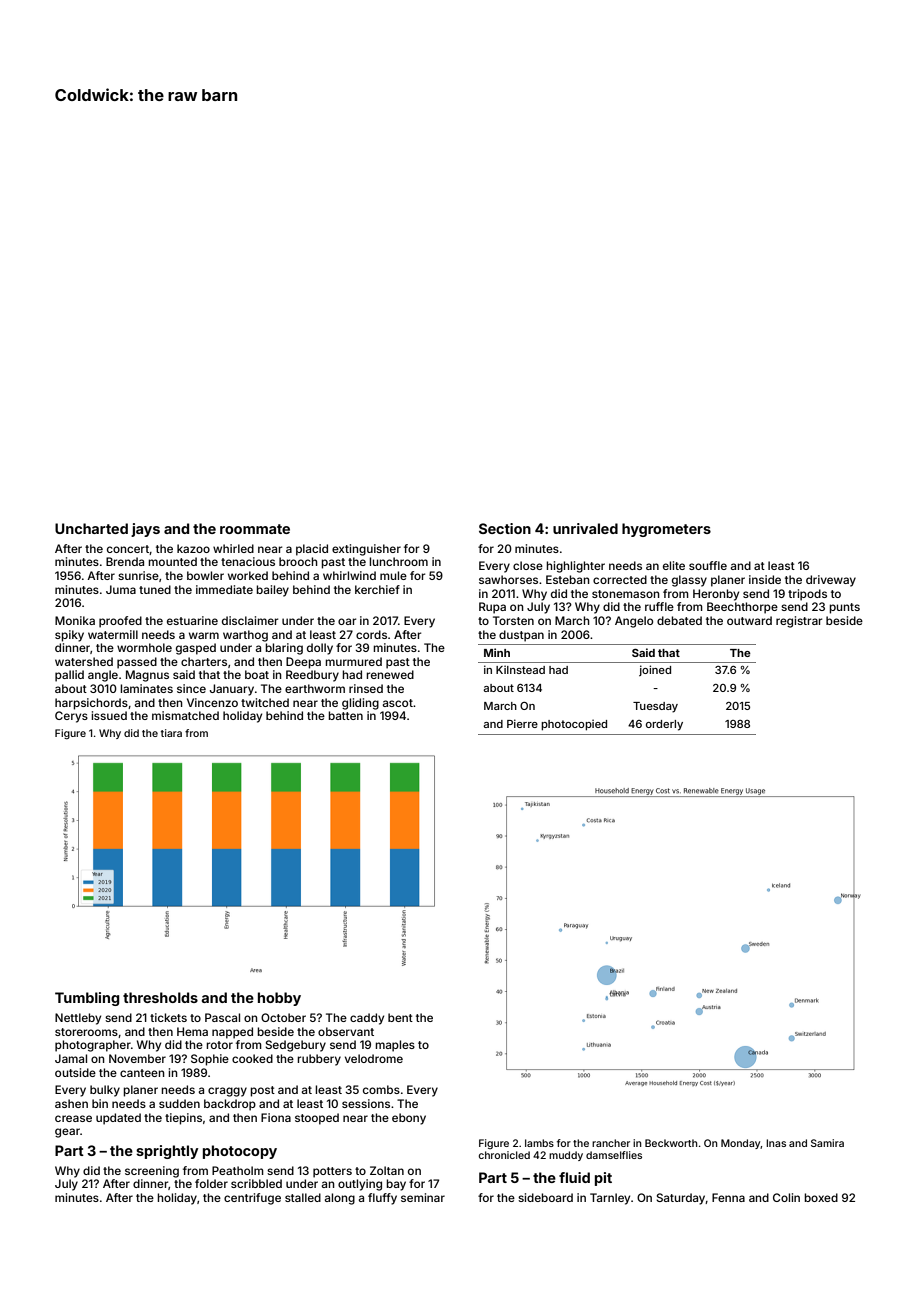  What do you see at coordinates (545, 1197) in the screenshot?
I see `sideboard` at bounding box center [545, 1197].
